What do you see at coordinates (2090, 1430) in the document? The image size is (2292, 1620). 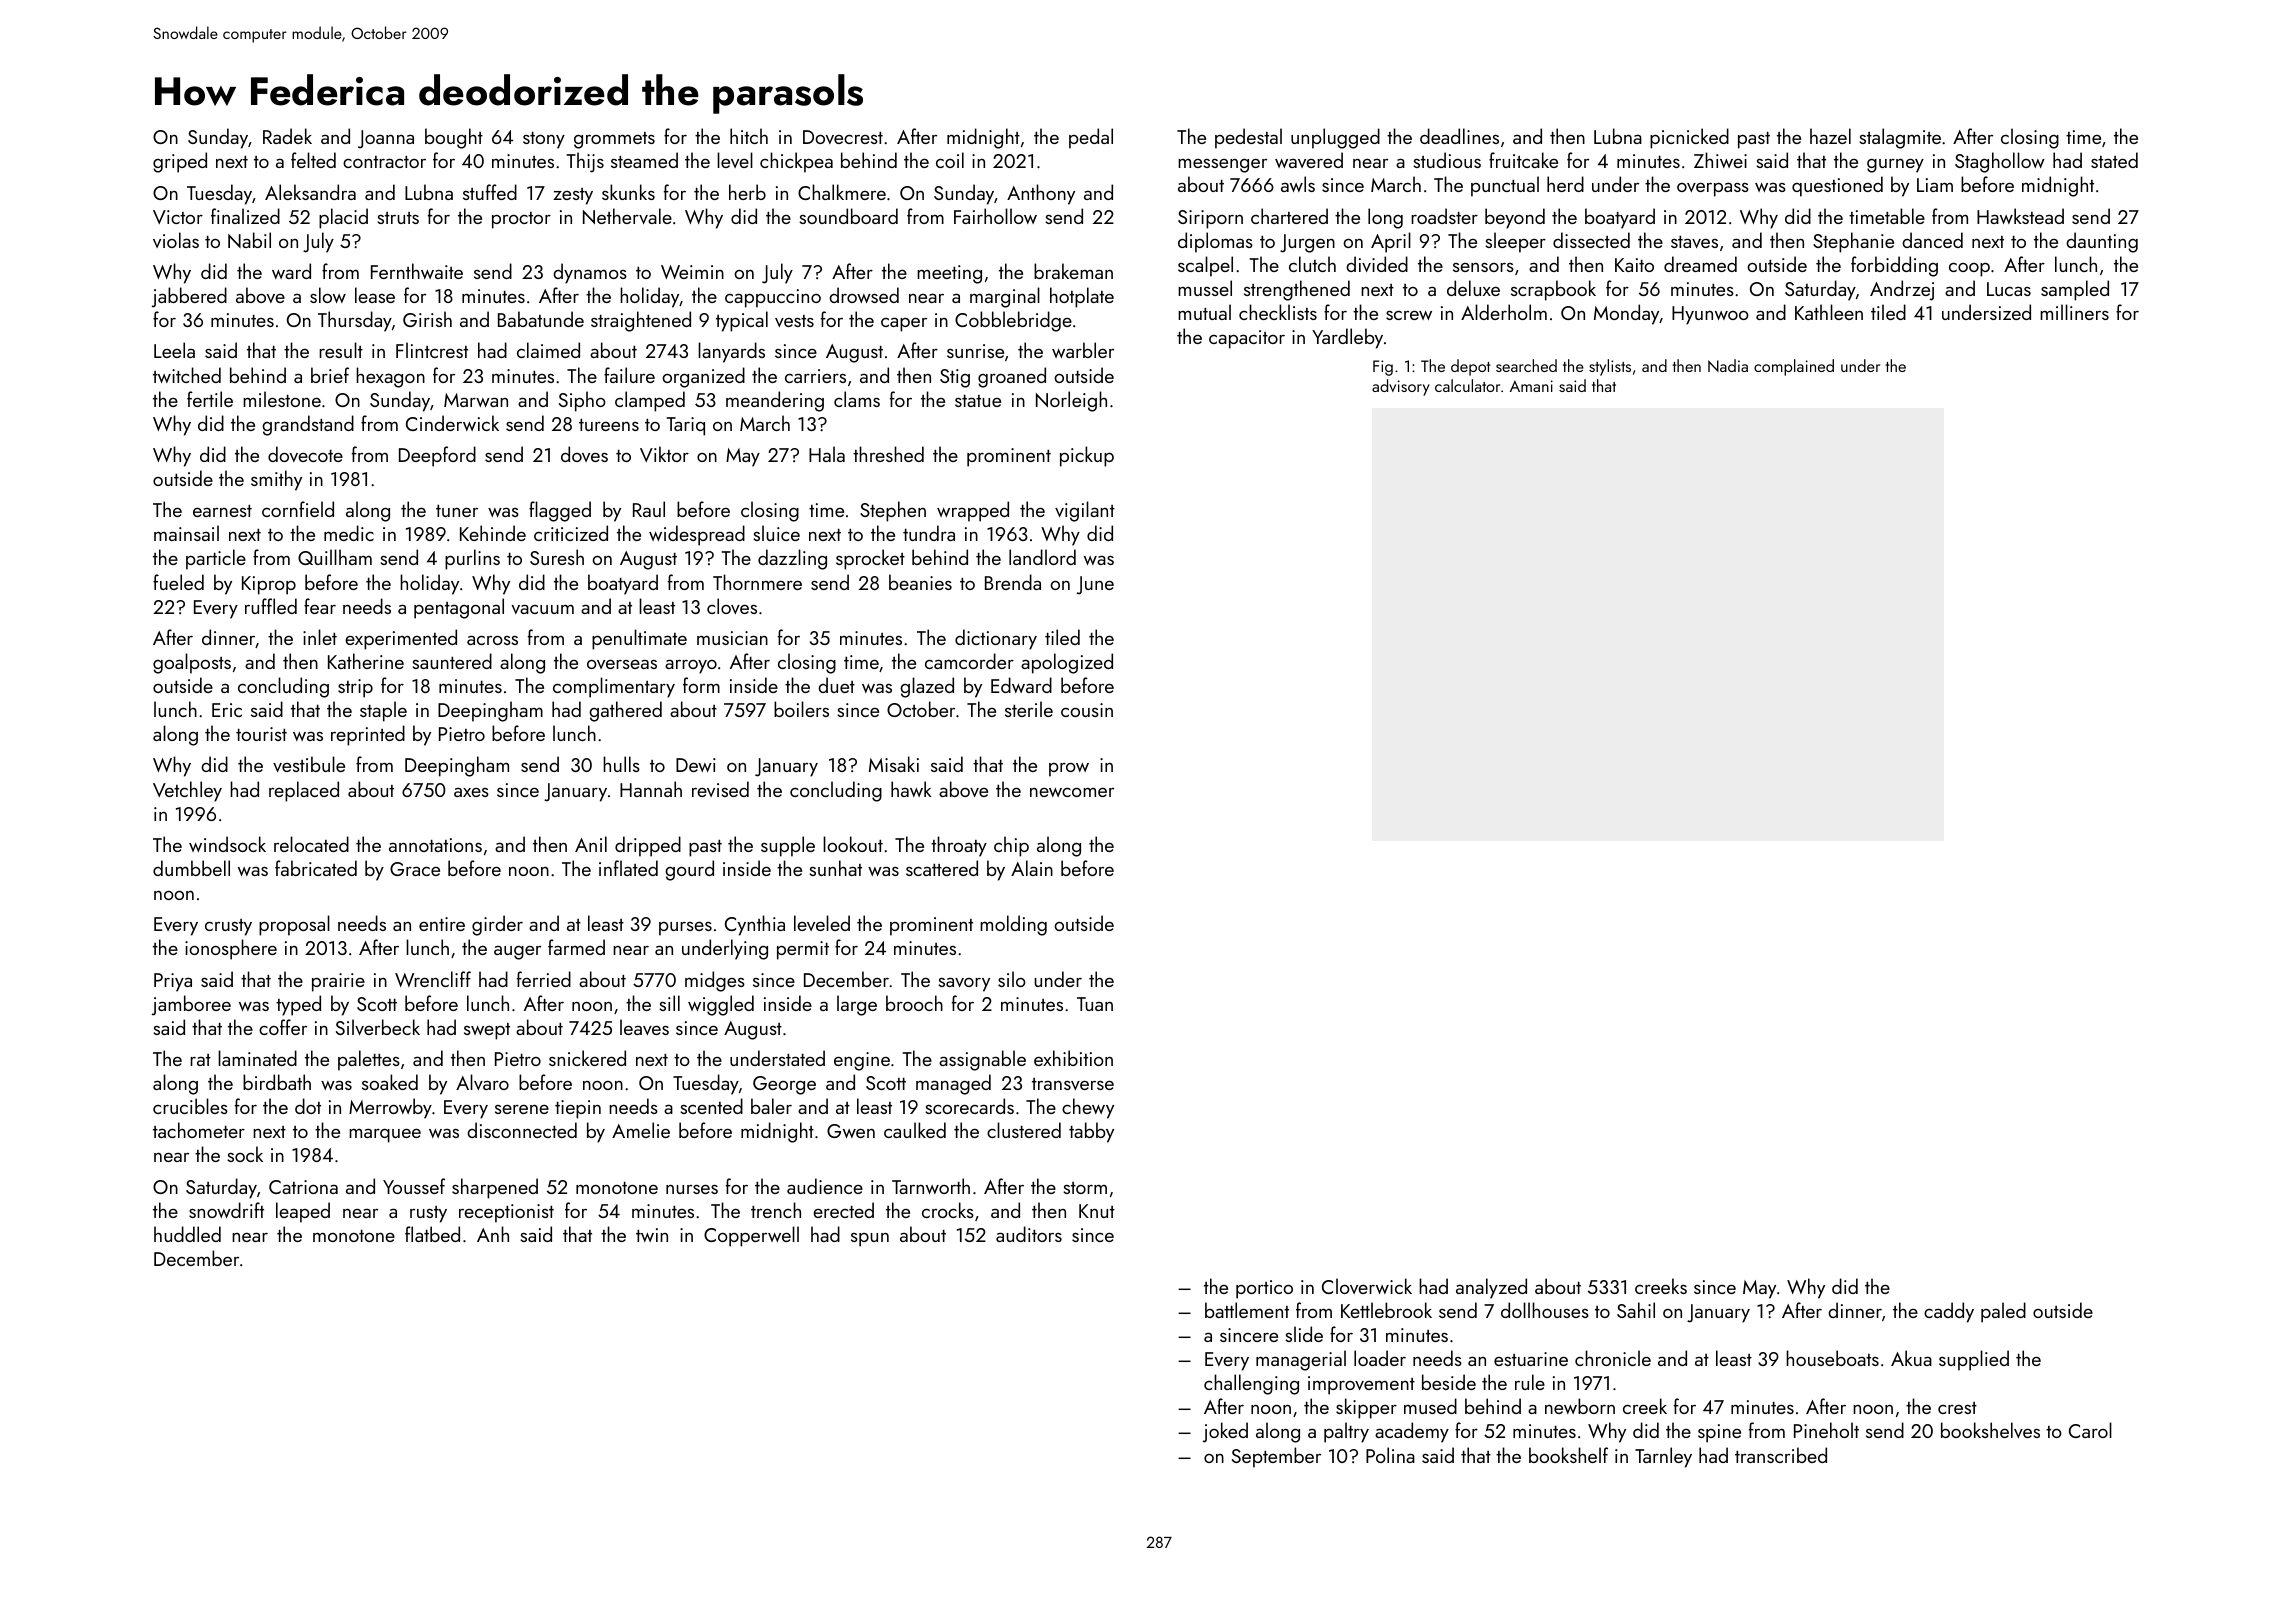 I see `Carol` at bounding box center [2090, 1430].
